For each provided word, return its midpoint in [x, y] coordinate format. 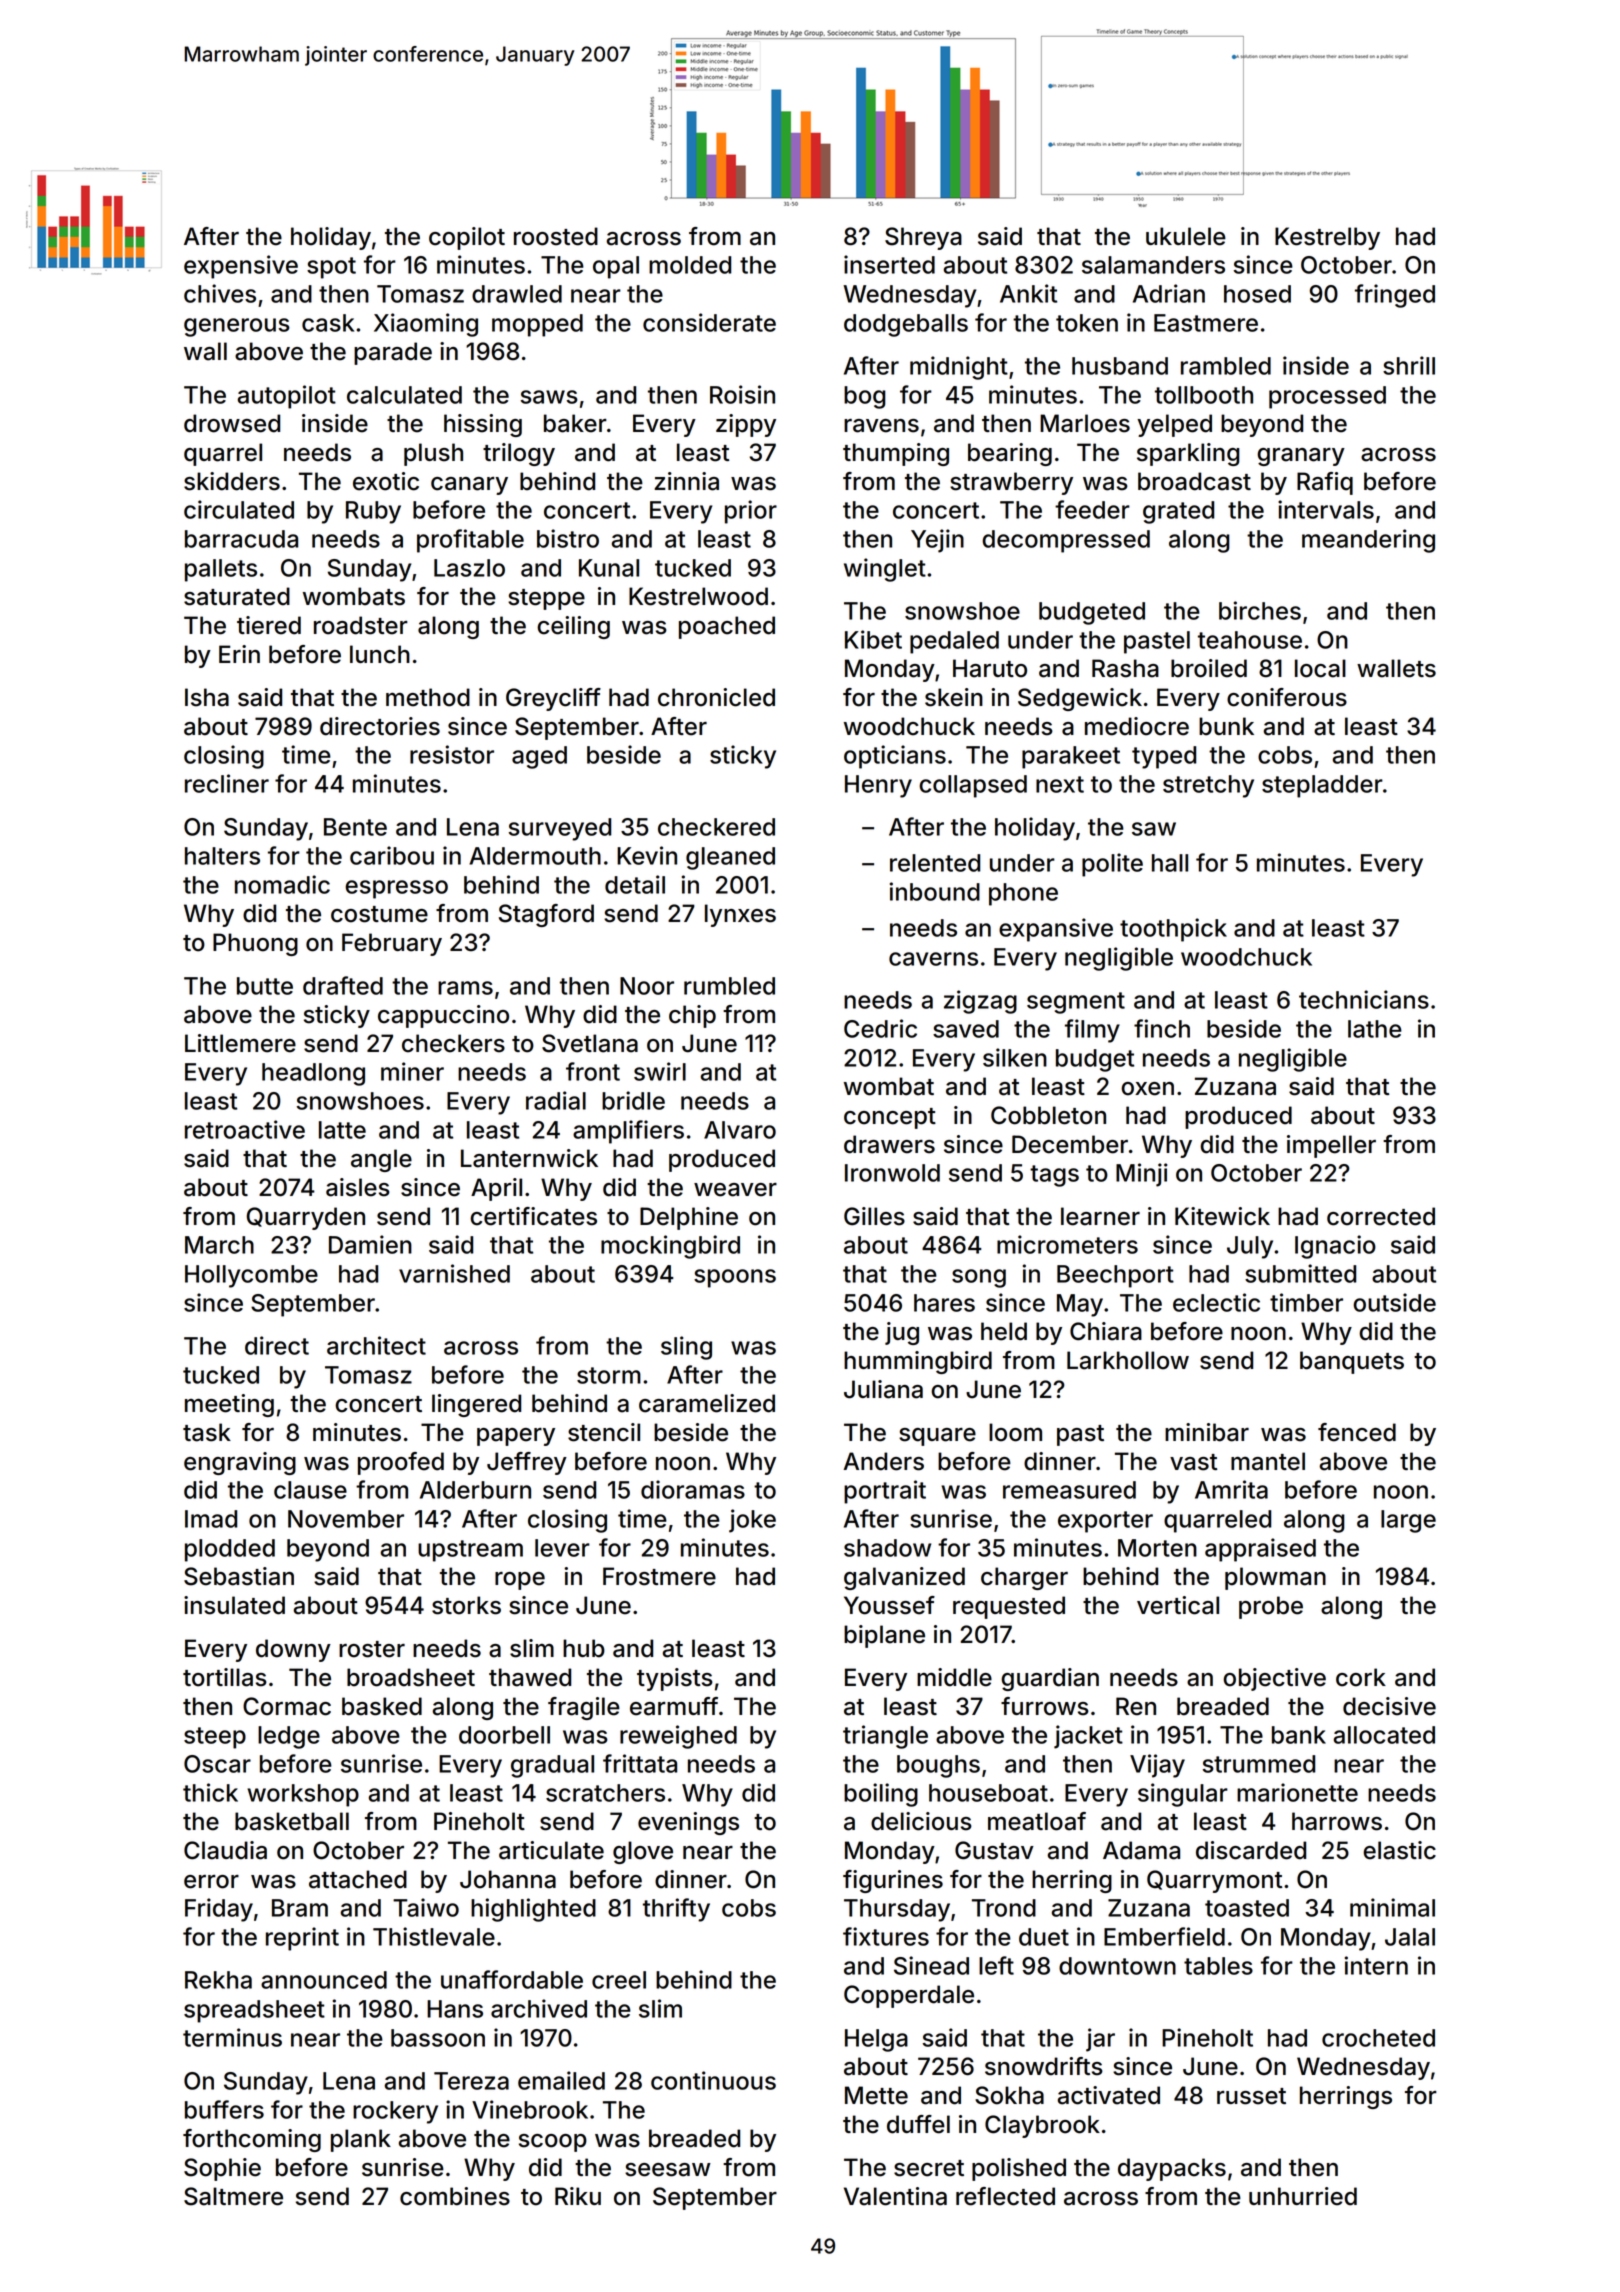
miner [412, 1071]
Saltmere [233, 2196]
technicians [1364, 999]
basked [382, 1706]
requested [1009, 1607]
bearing [1010, 454]
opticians [895, 757]
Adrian [1169, 293]
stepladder [1322, 786]
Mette [876, 2095]
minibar [1207, 1432]
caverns [933, 959]
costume [379, 914]
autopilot [287, 397]
